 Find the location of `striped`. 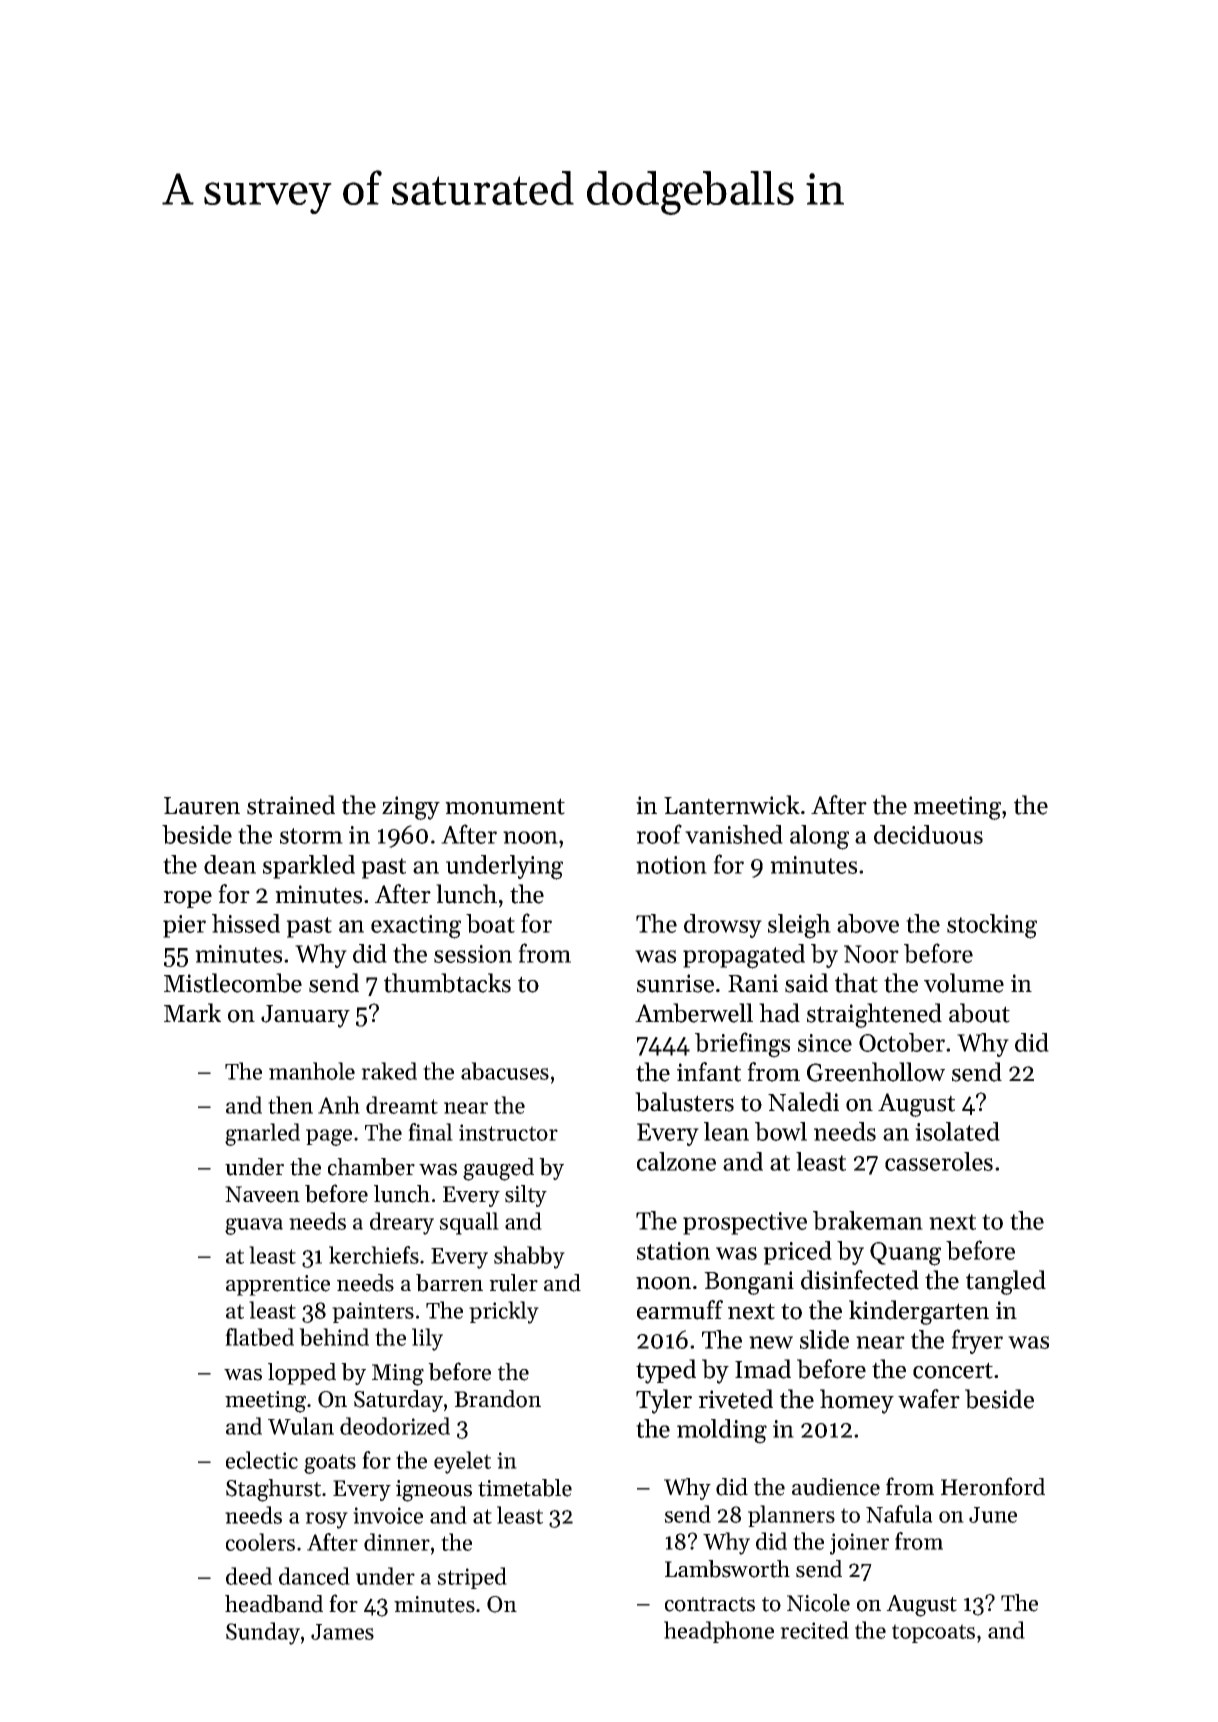

striped is located at coordinates (472, 1578).
